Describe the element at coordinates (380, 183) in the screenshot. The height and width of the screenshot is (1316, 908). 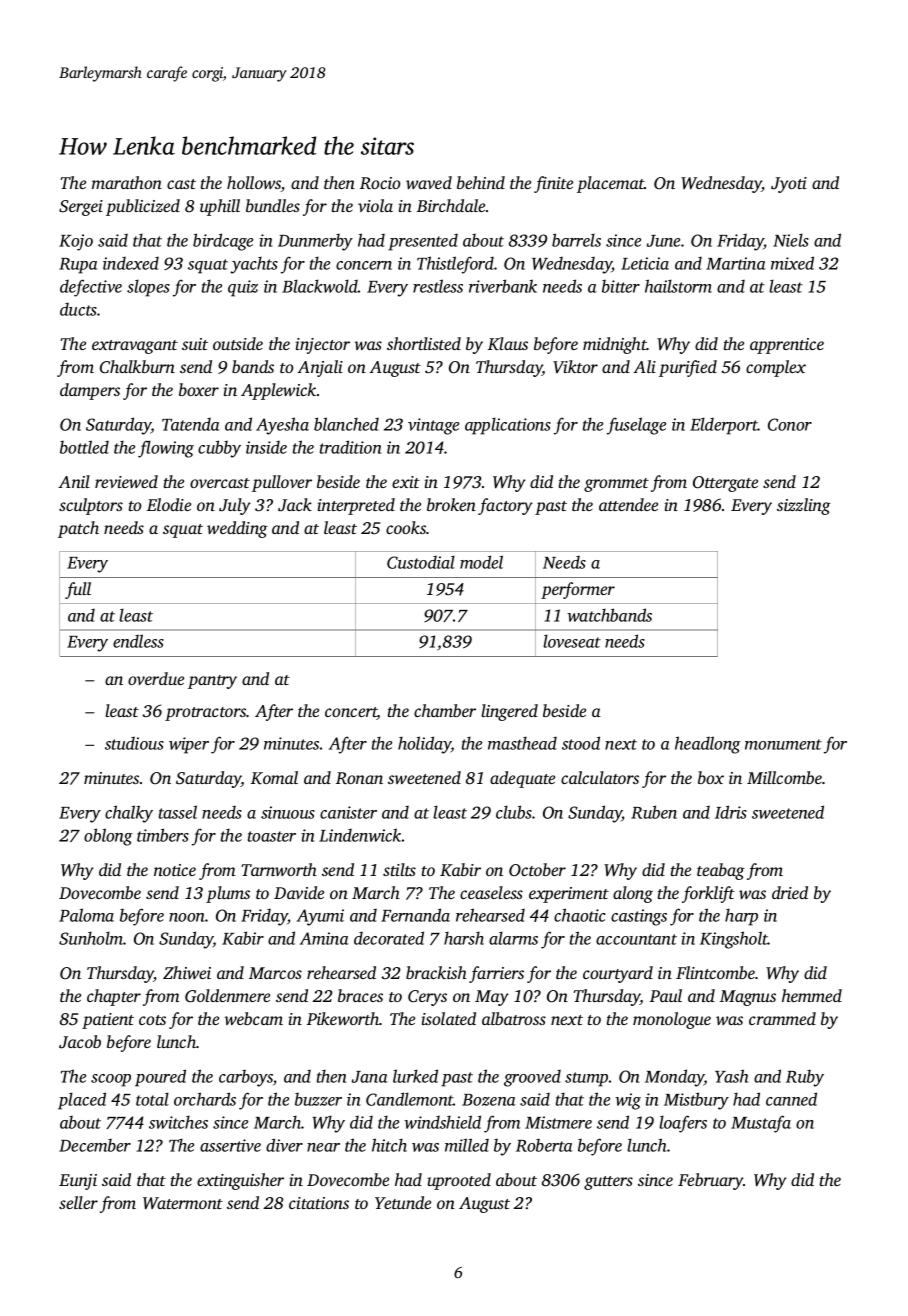
I see `Rocio` at that location.
